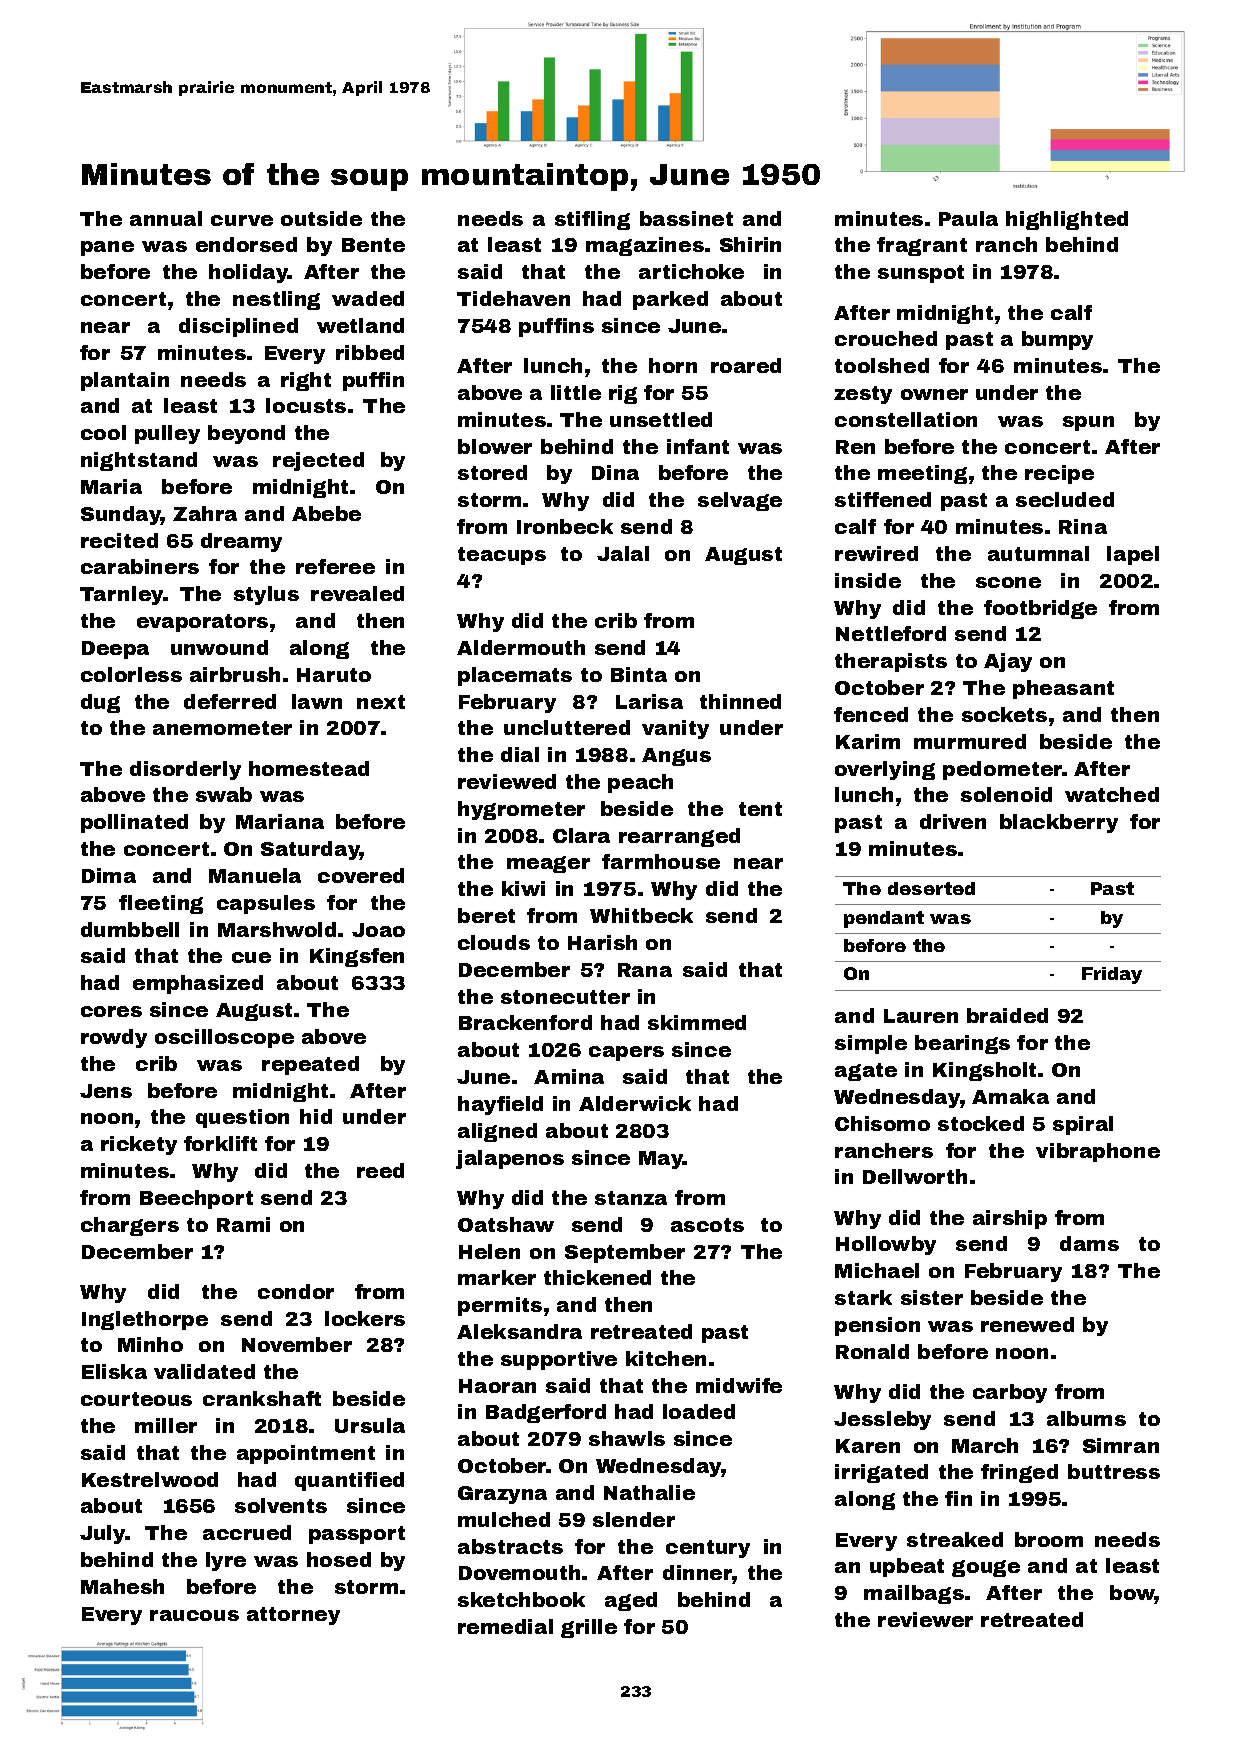 This page has height=1755, width=1241. Describe the element at coordinates (185, 770) in the page. I see `disorderly` at that location.
